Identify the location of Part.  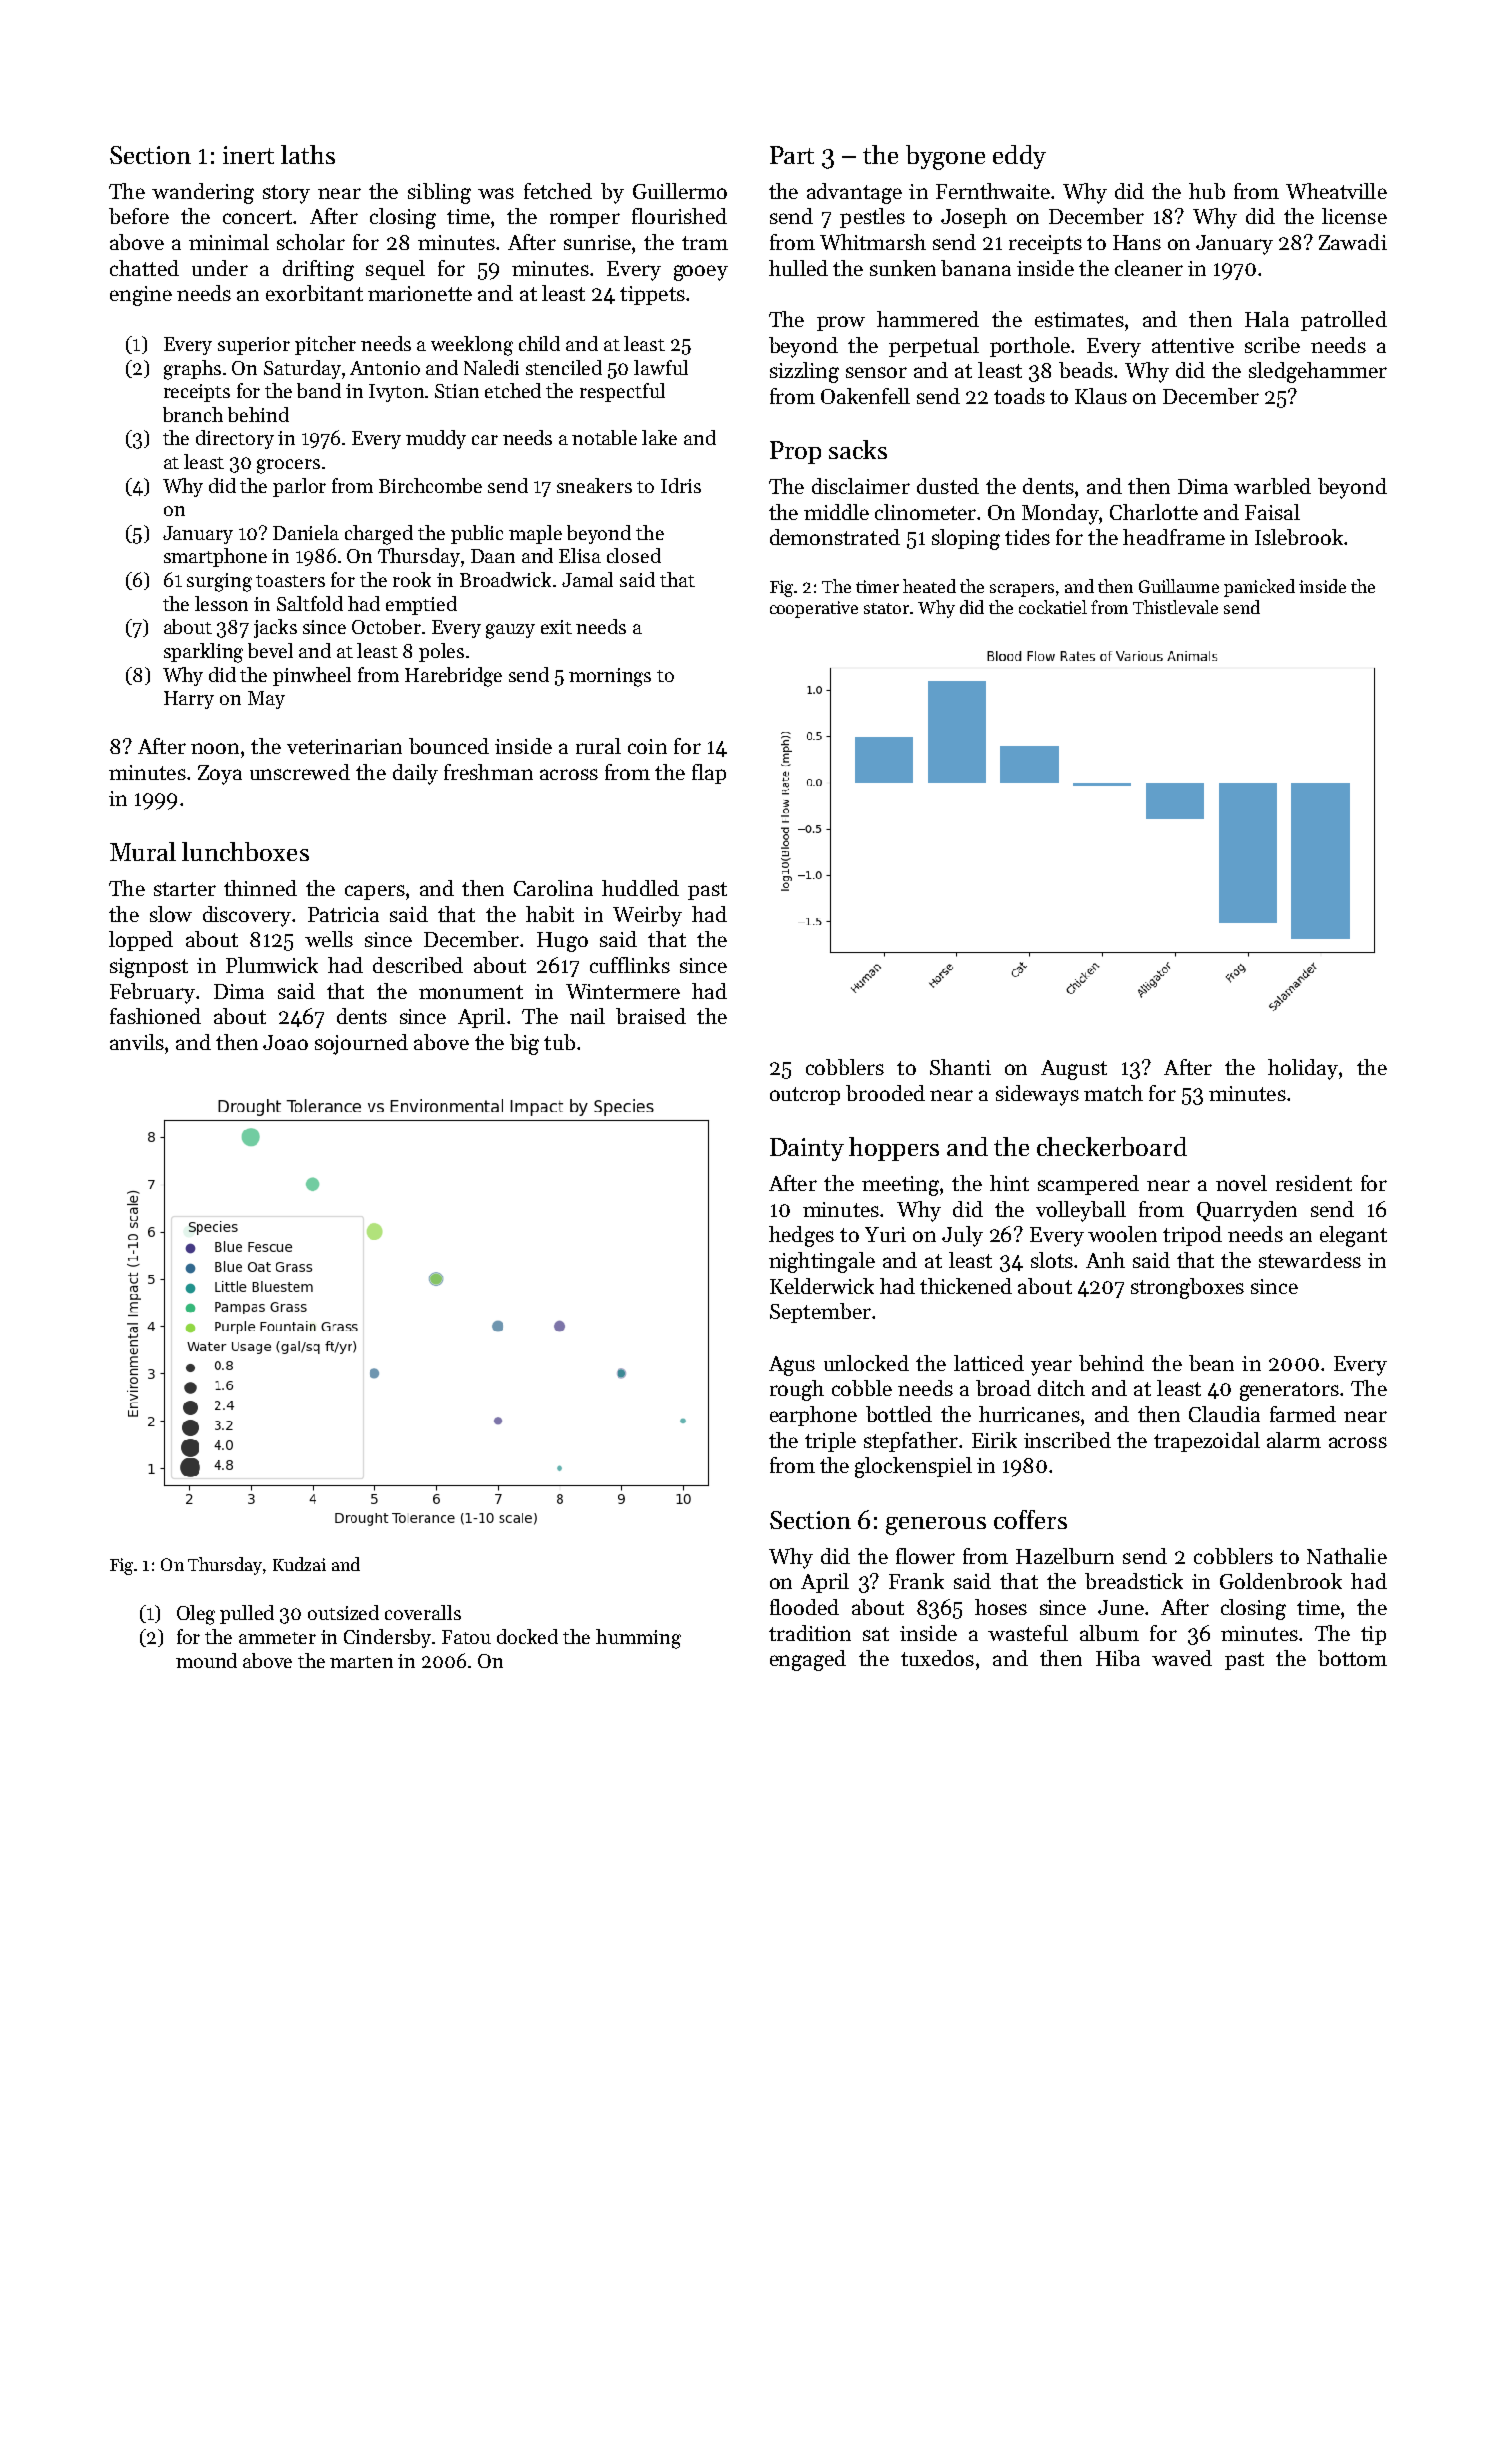
(792, 155).
